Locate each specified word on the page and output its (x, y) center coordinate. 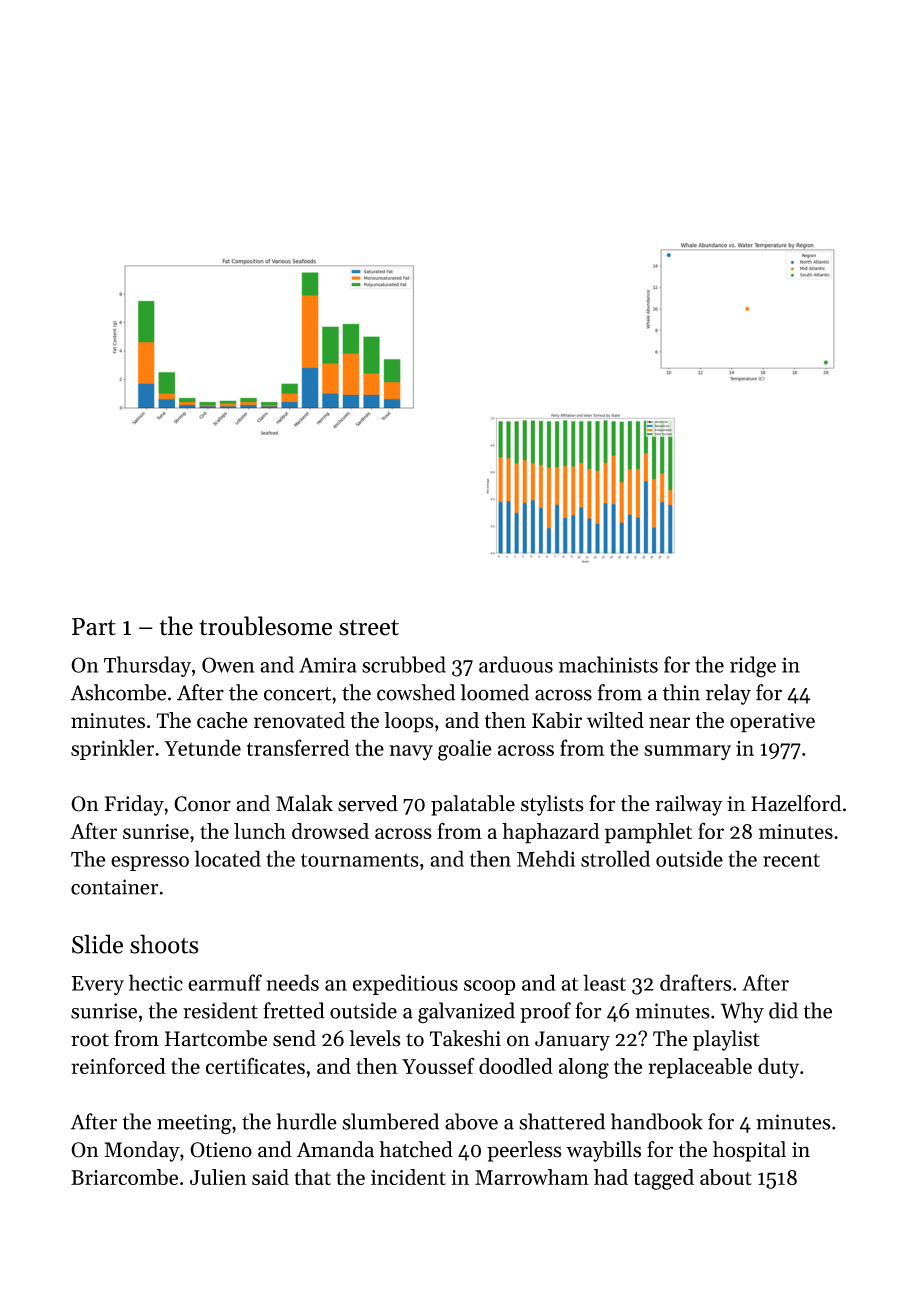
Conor (202, 804)
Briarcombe (124, 1177)
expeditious (405, 984)
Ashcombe (118, 692)
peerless (524, 1151)
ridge (753, 667)
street (369, 627)
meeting (194, 1124)
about (726, 1177)
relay (728, 694)
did (783, 1010)
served (368, 803)
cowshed (416, 692)
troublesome (265, 626)
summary (687, 752)
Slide (97, 944)
